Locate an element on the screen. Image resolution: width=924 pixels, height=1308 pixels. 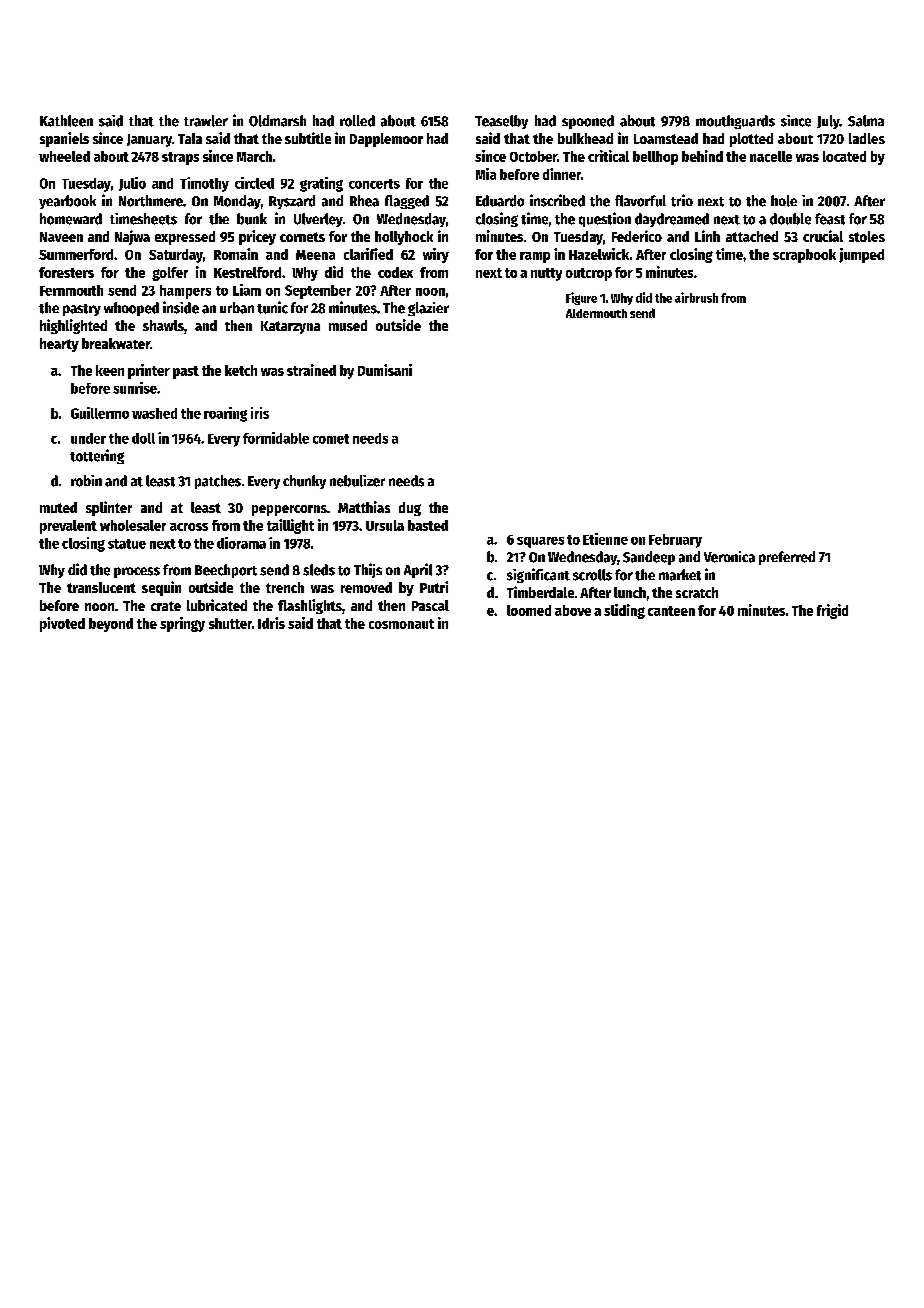
statue is located at coordinates (127, 544).
